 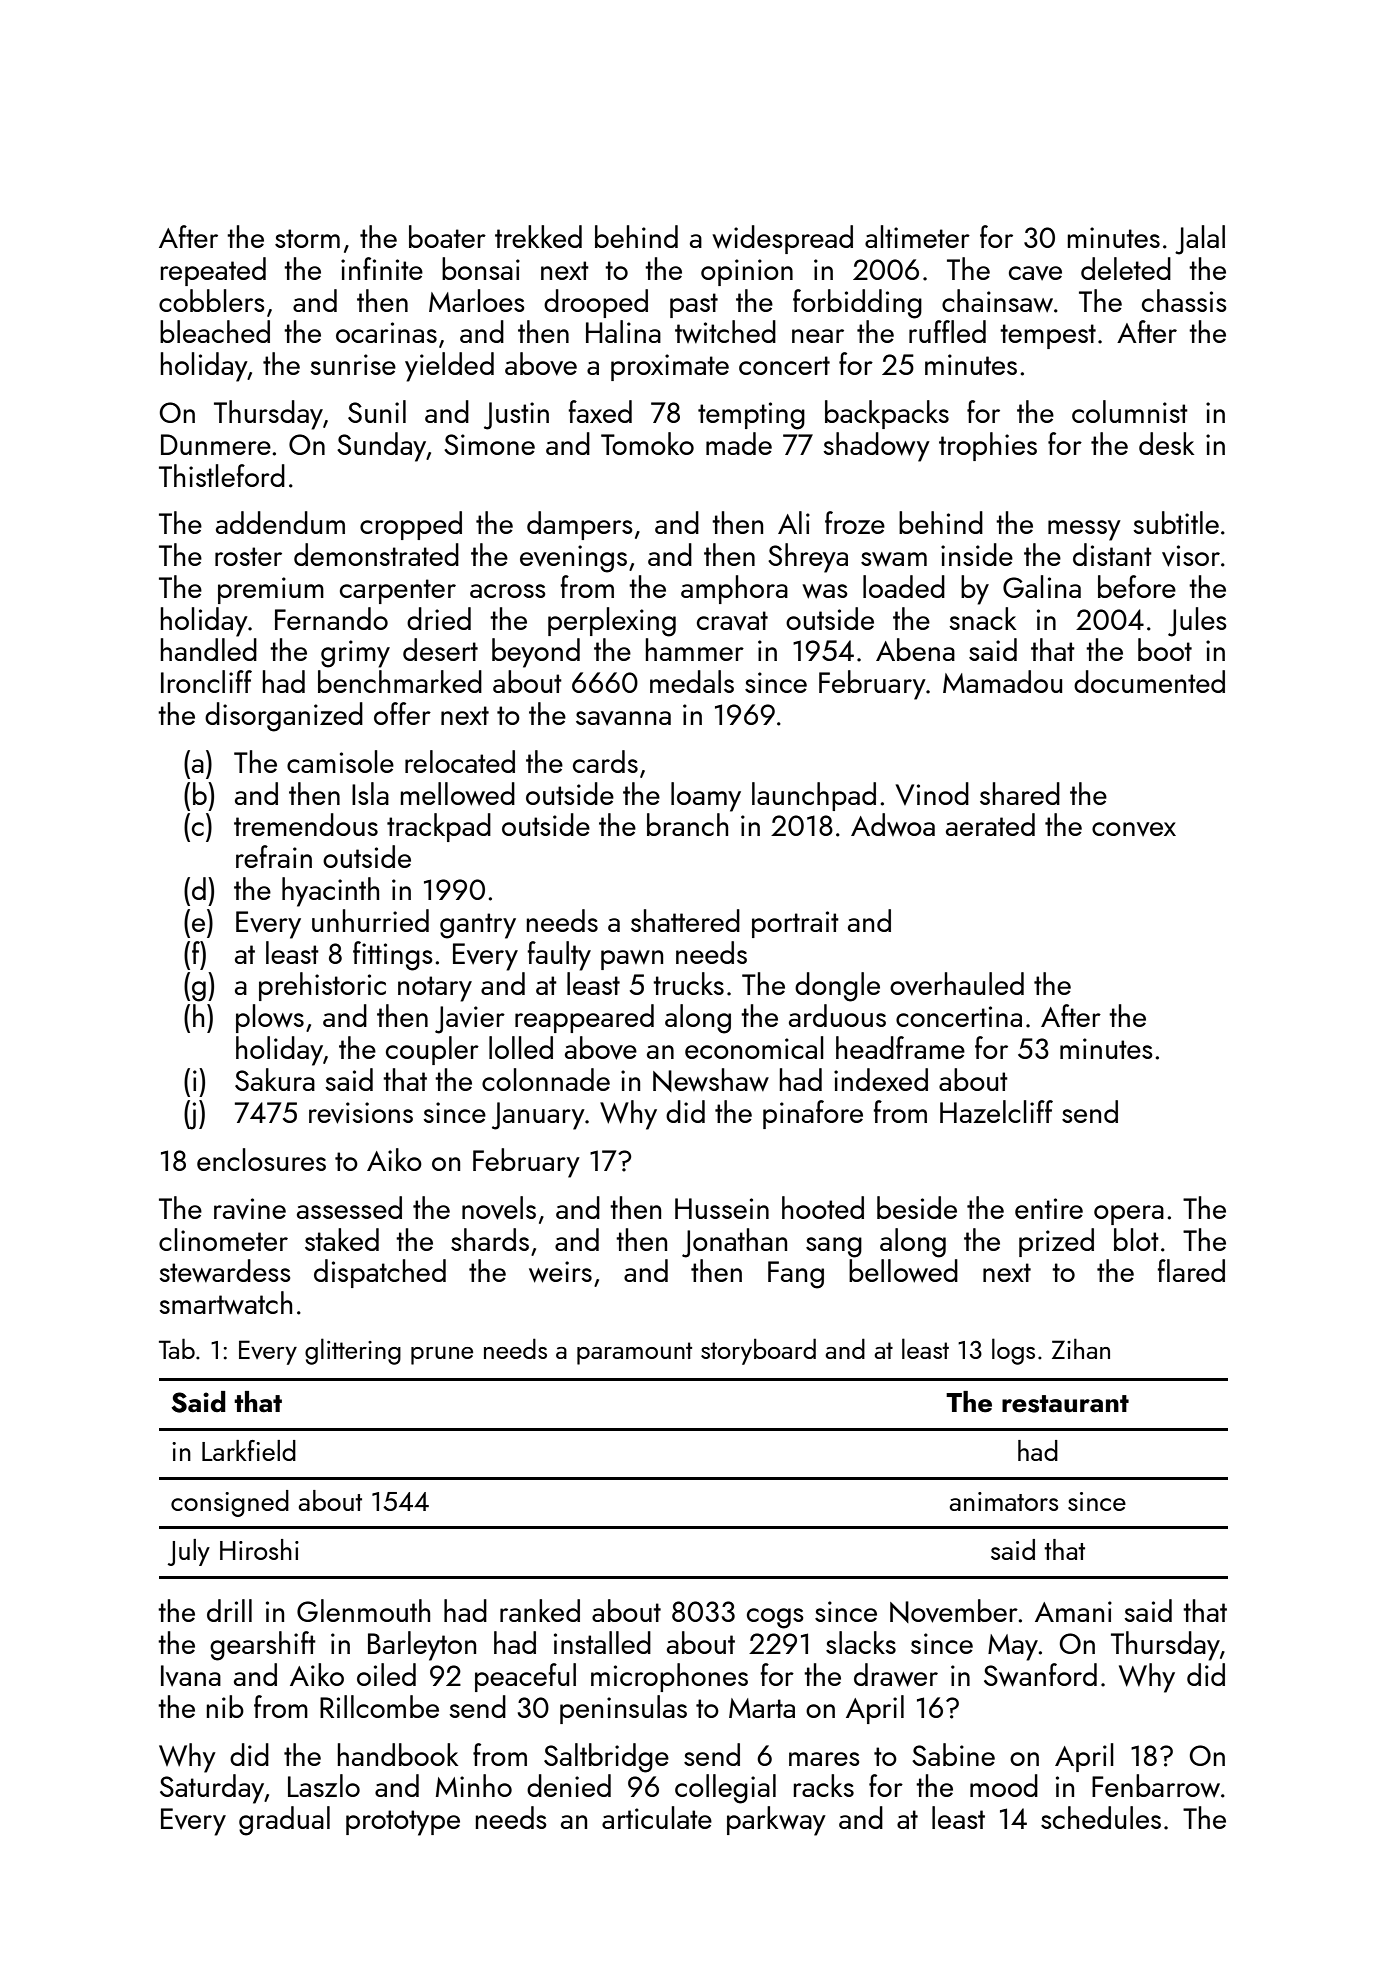 What do you see at coordinates (223, 1239) in the document?
I see `clinometer` at bounding box center [223, 1239].
